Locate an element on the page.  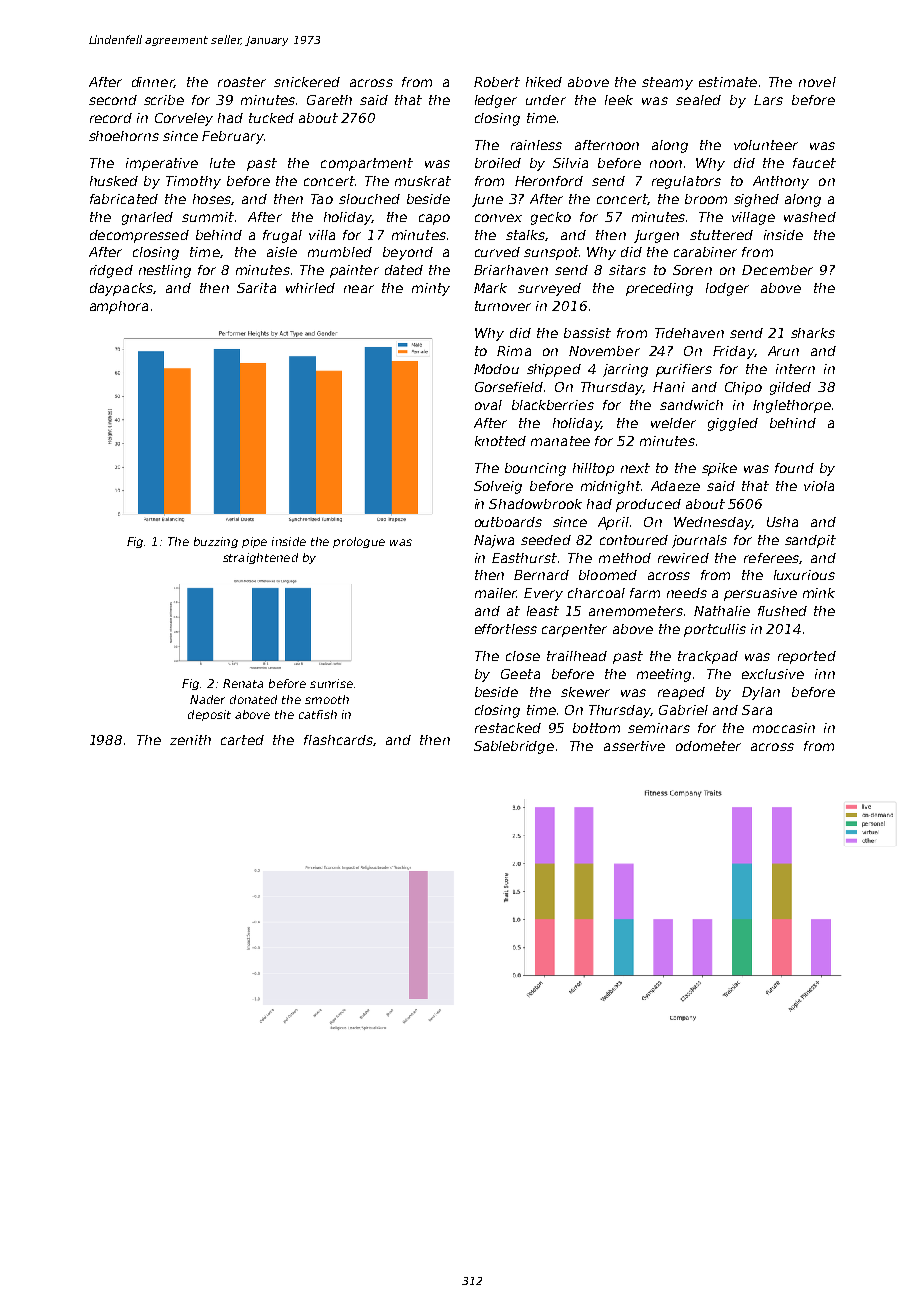
Robert is located at coordinates (497, 82).
